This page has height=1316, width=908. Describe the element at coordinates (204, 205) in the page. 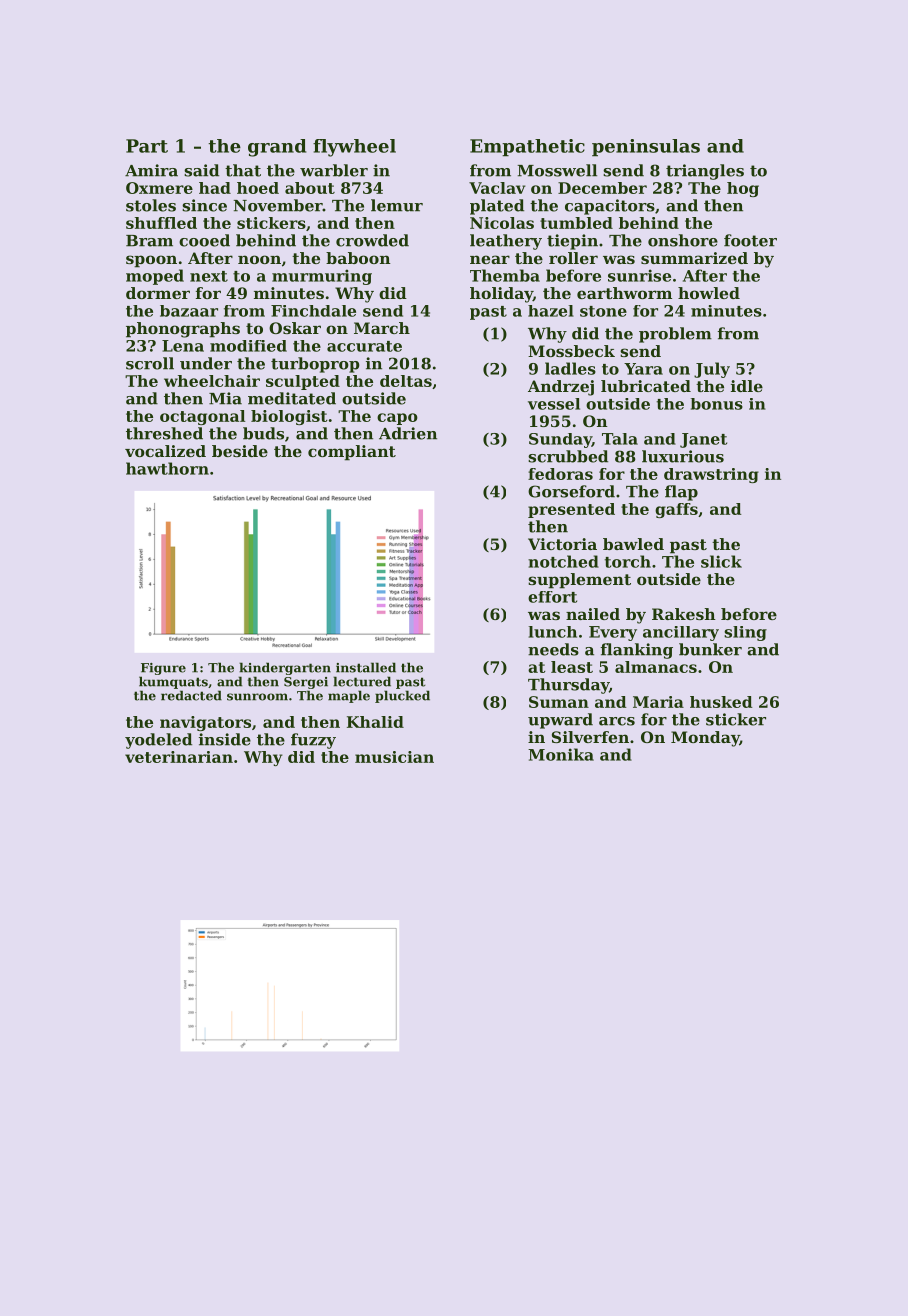

I see `since` at that location.
